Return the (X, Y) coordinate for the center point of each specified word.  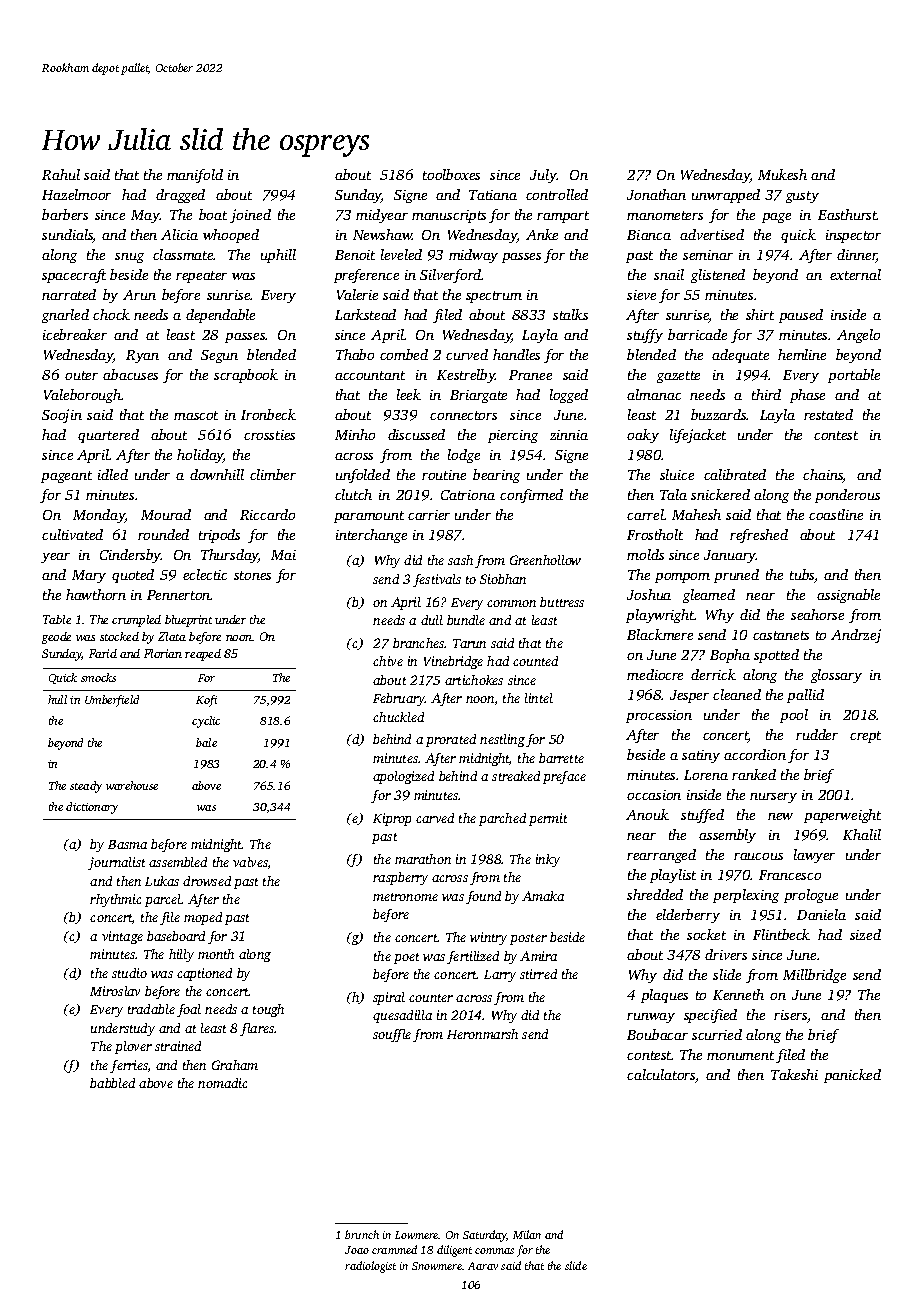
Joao (357, 1250)
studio (129, 973)
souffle (392, 1035)
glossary (836, 676)
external (855, 274)
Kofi (206, 701)
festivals (437, 580)
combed (404, 354)
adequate (740, 356)
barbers (65, 214)
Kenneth (738, 994)
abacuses (130, 374)
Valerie (357, 294)
